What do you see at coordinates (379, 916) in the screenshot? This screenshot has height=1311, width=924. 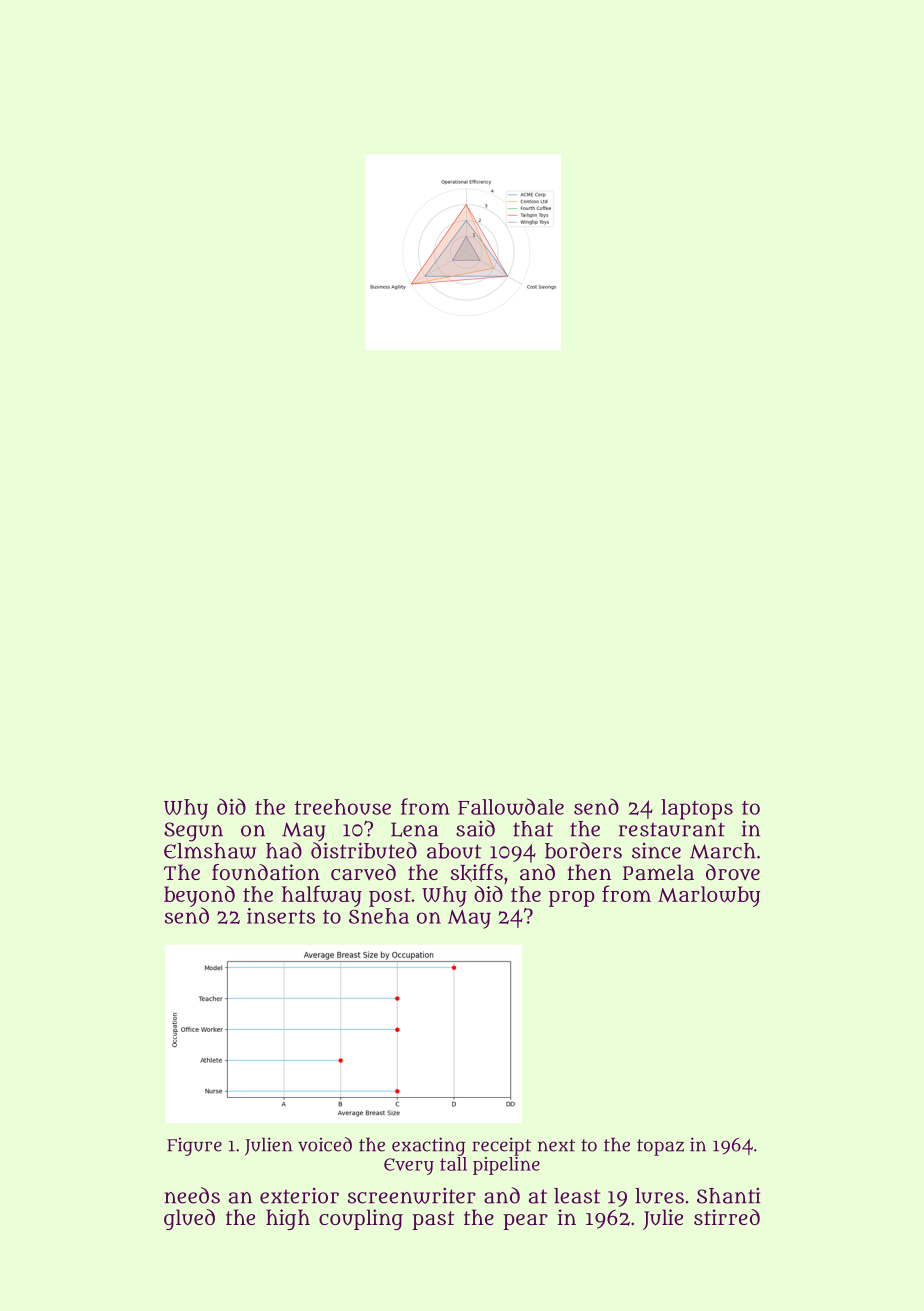 I see `Sneha` at bounding box center [379, 916].
